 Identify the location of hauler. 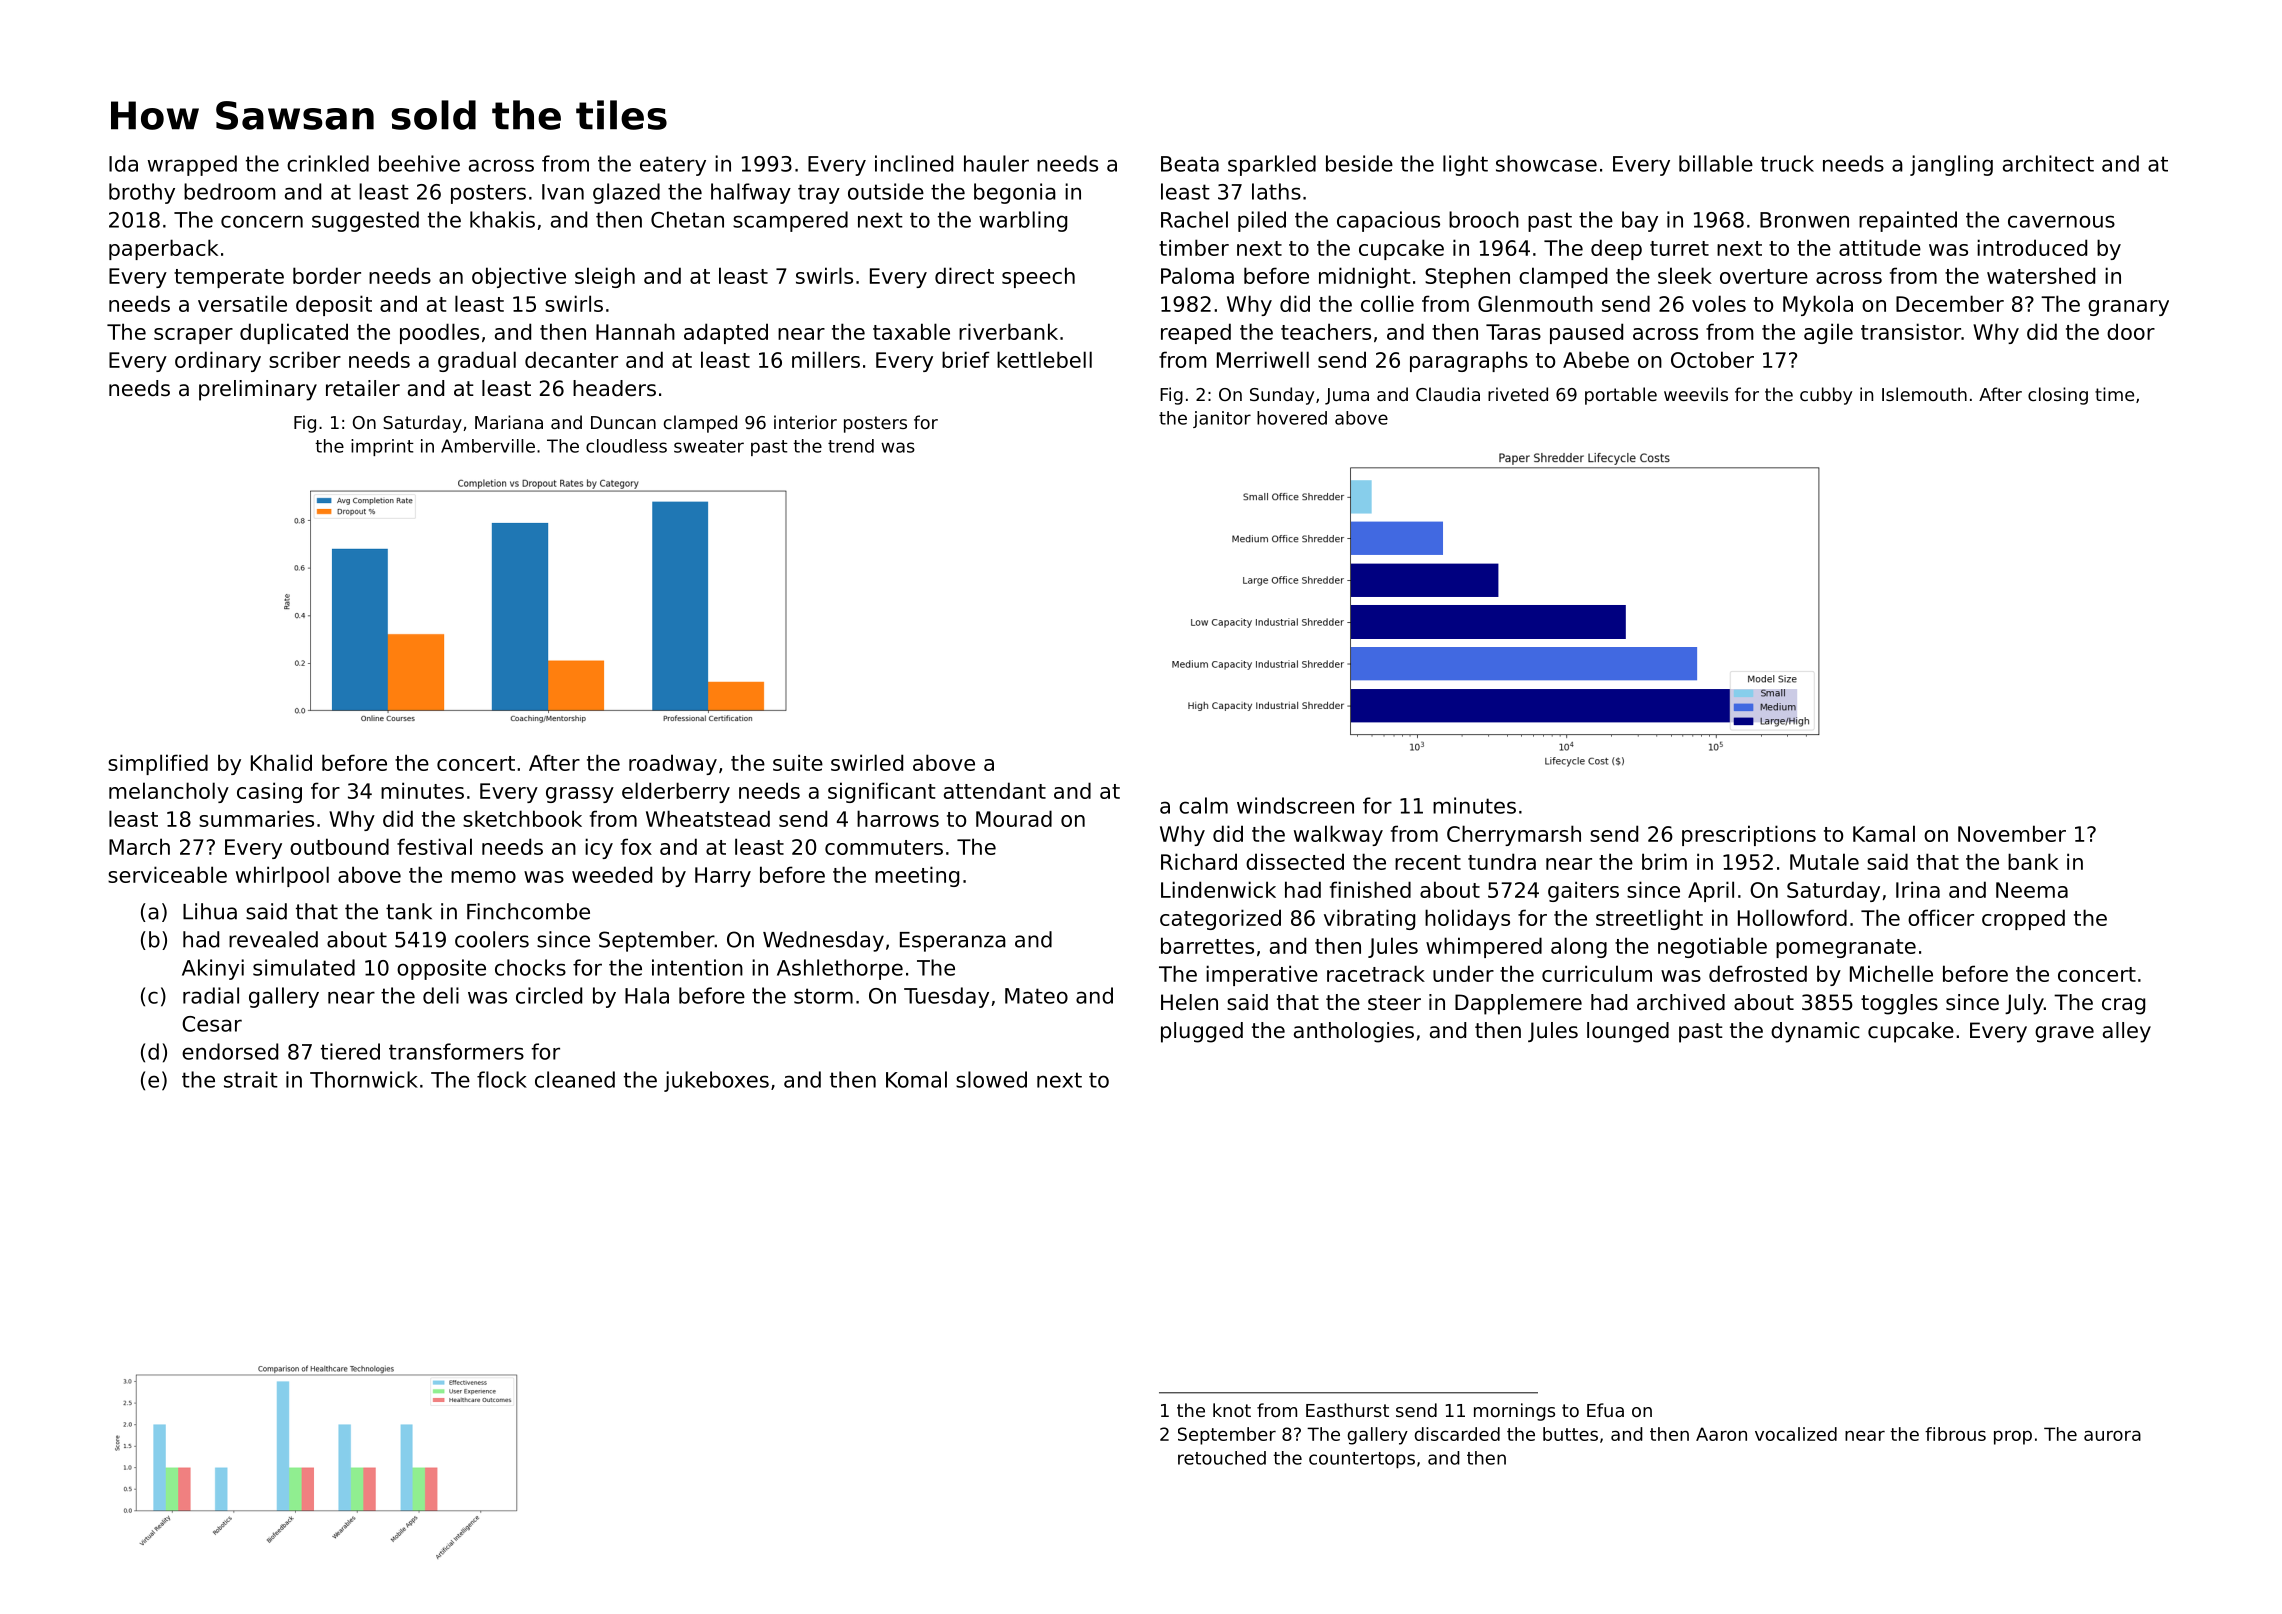
(996, 163).
